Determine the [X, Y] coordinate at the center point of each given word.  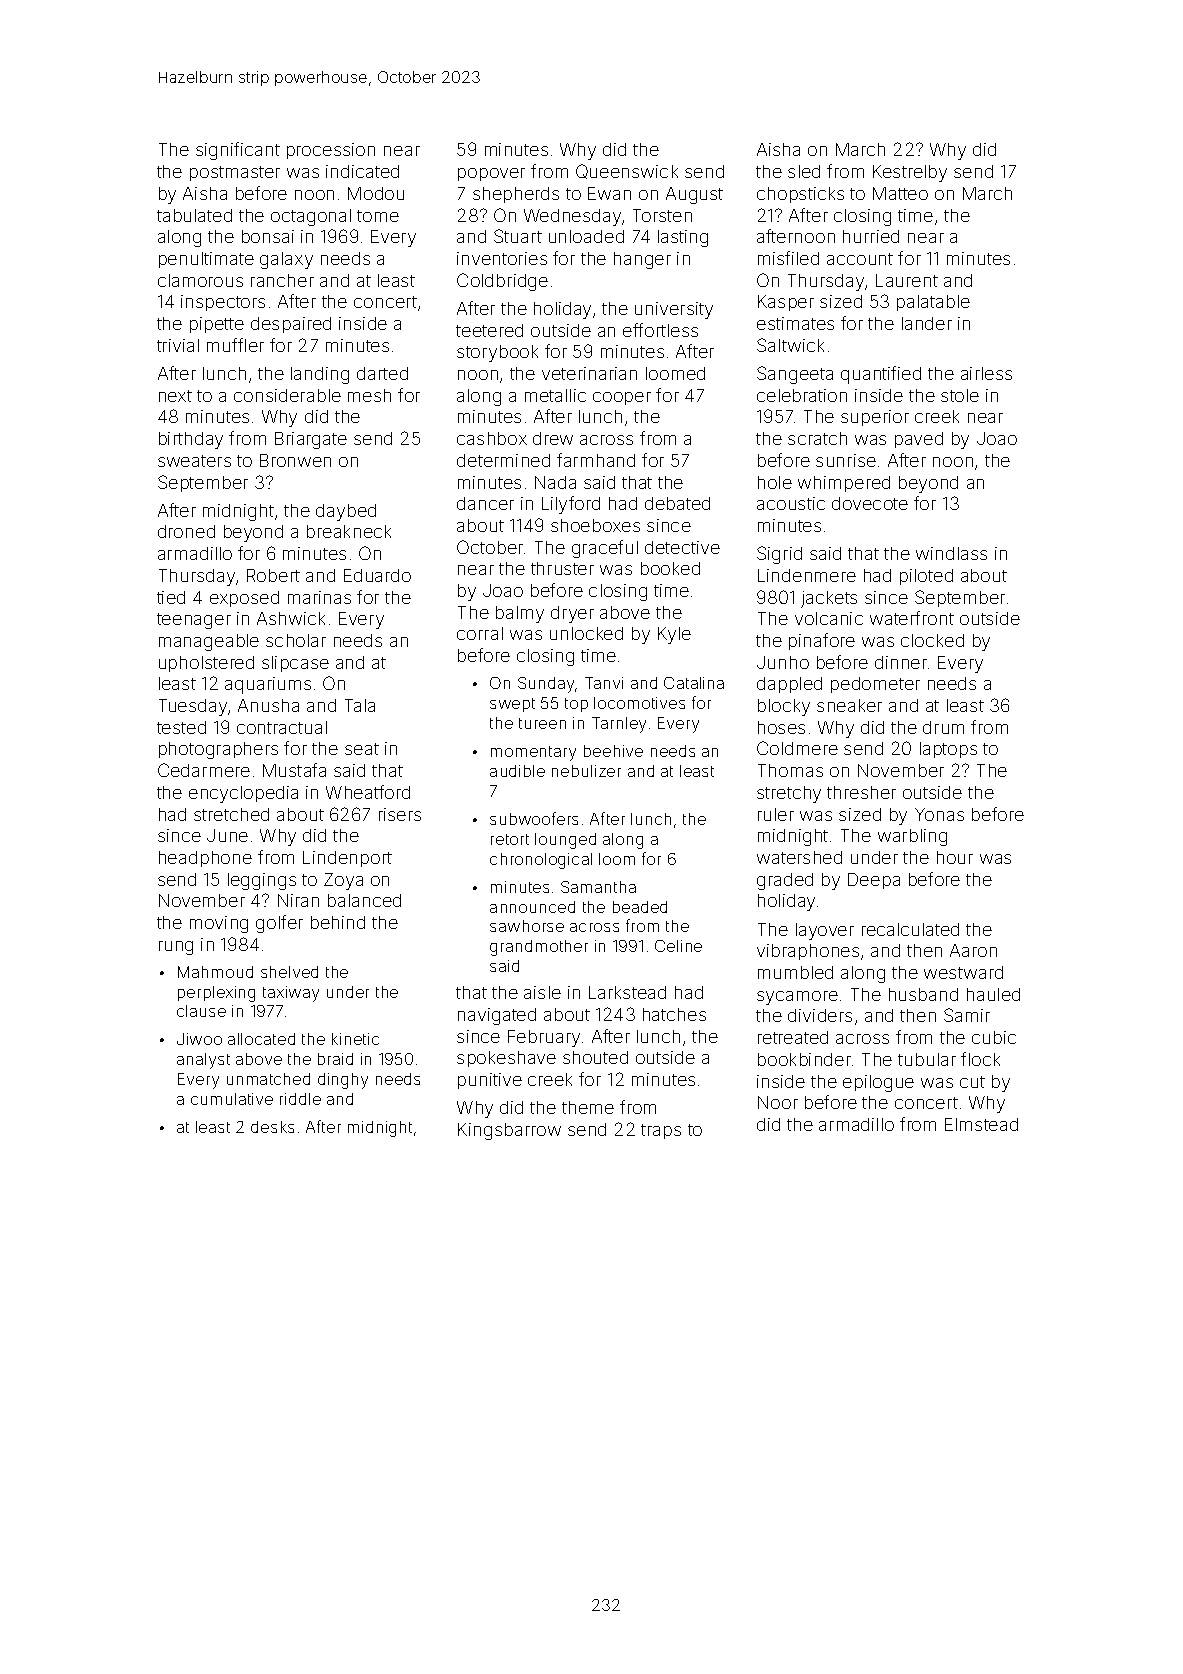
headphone [205, 859]
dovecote [870, 503]
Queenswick [627, 171]
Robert [273, 575]
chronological [541, 861]
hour [955, 857]
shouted [595, 1057]
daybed [346, 512]
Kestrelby [910, 173]
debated [677, 503]
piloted [926, 577]
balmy [520, 614]
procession [331, 151]
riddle [300, 1099]
